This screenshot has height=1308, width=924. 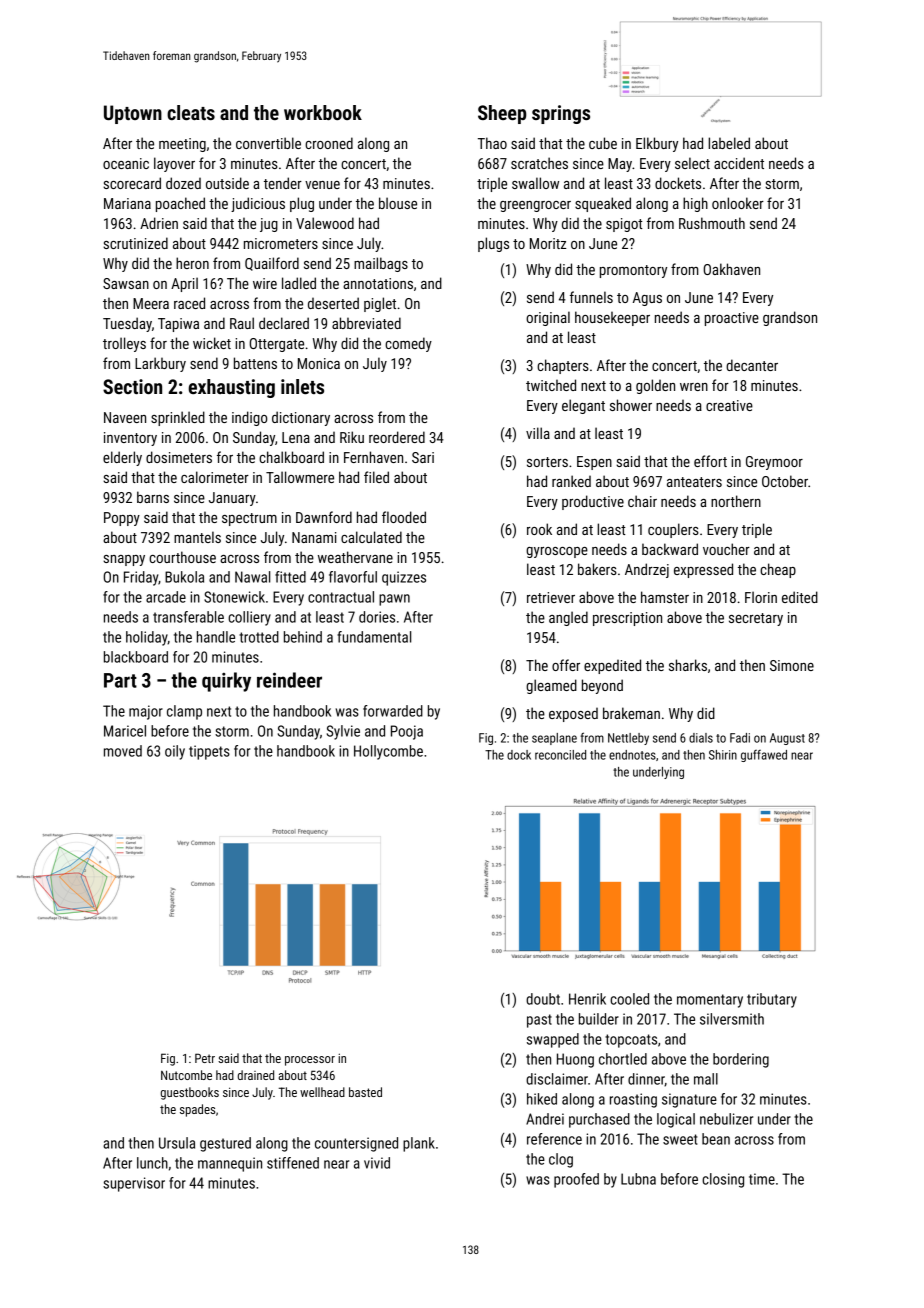 What do you see at coordinates (293, 1163) in the screenshot?
I see `stiffened` at bounding box center [293, 1163].
